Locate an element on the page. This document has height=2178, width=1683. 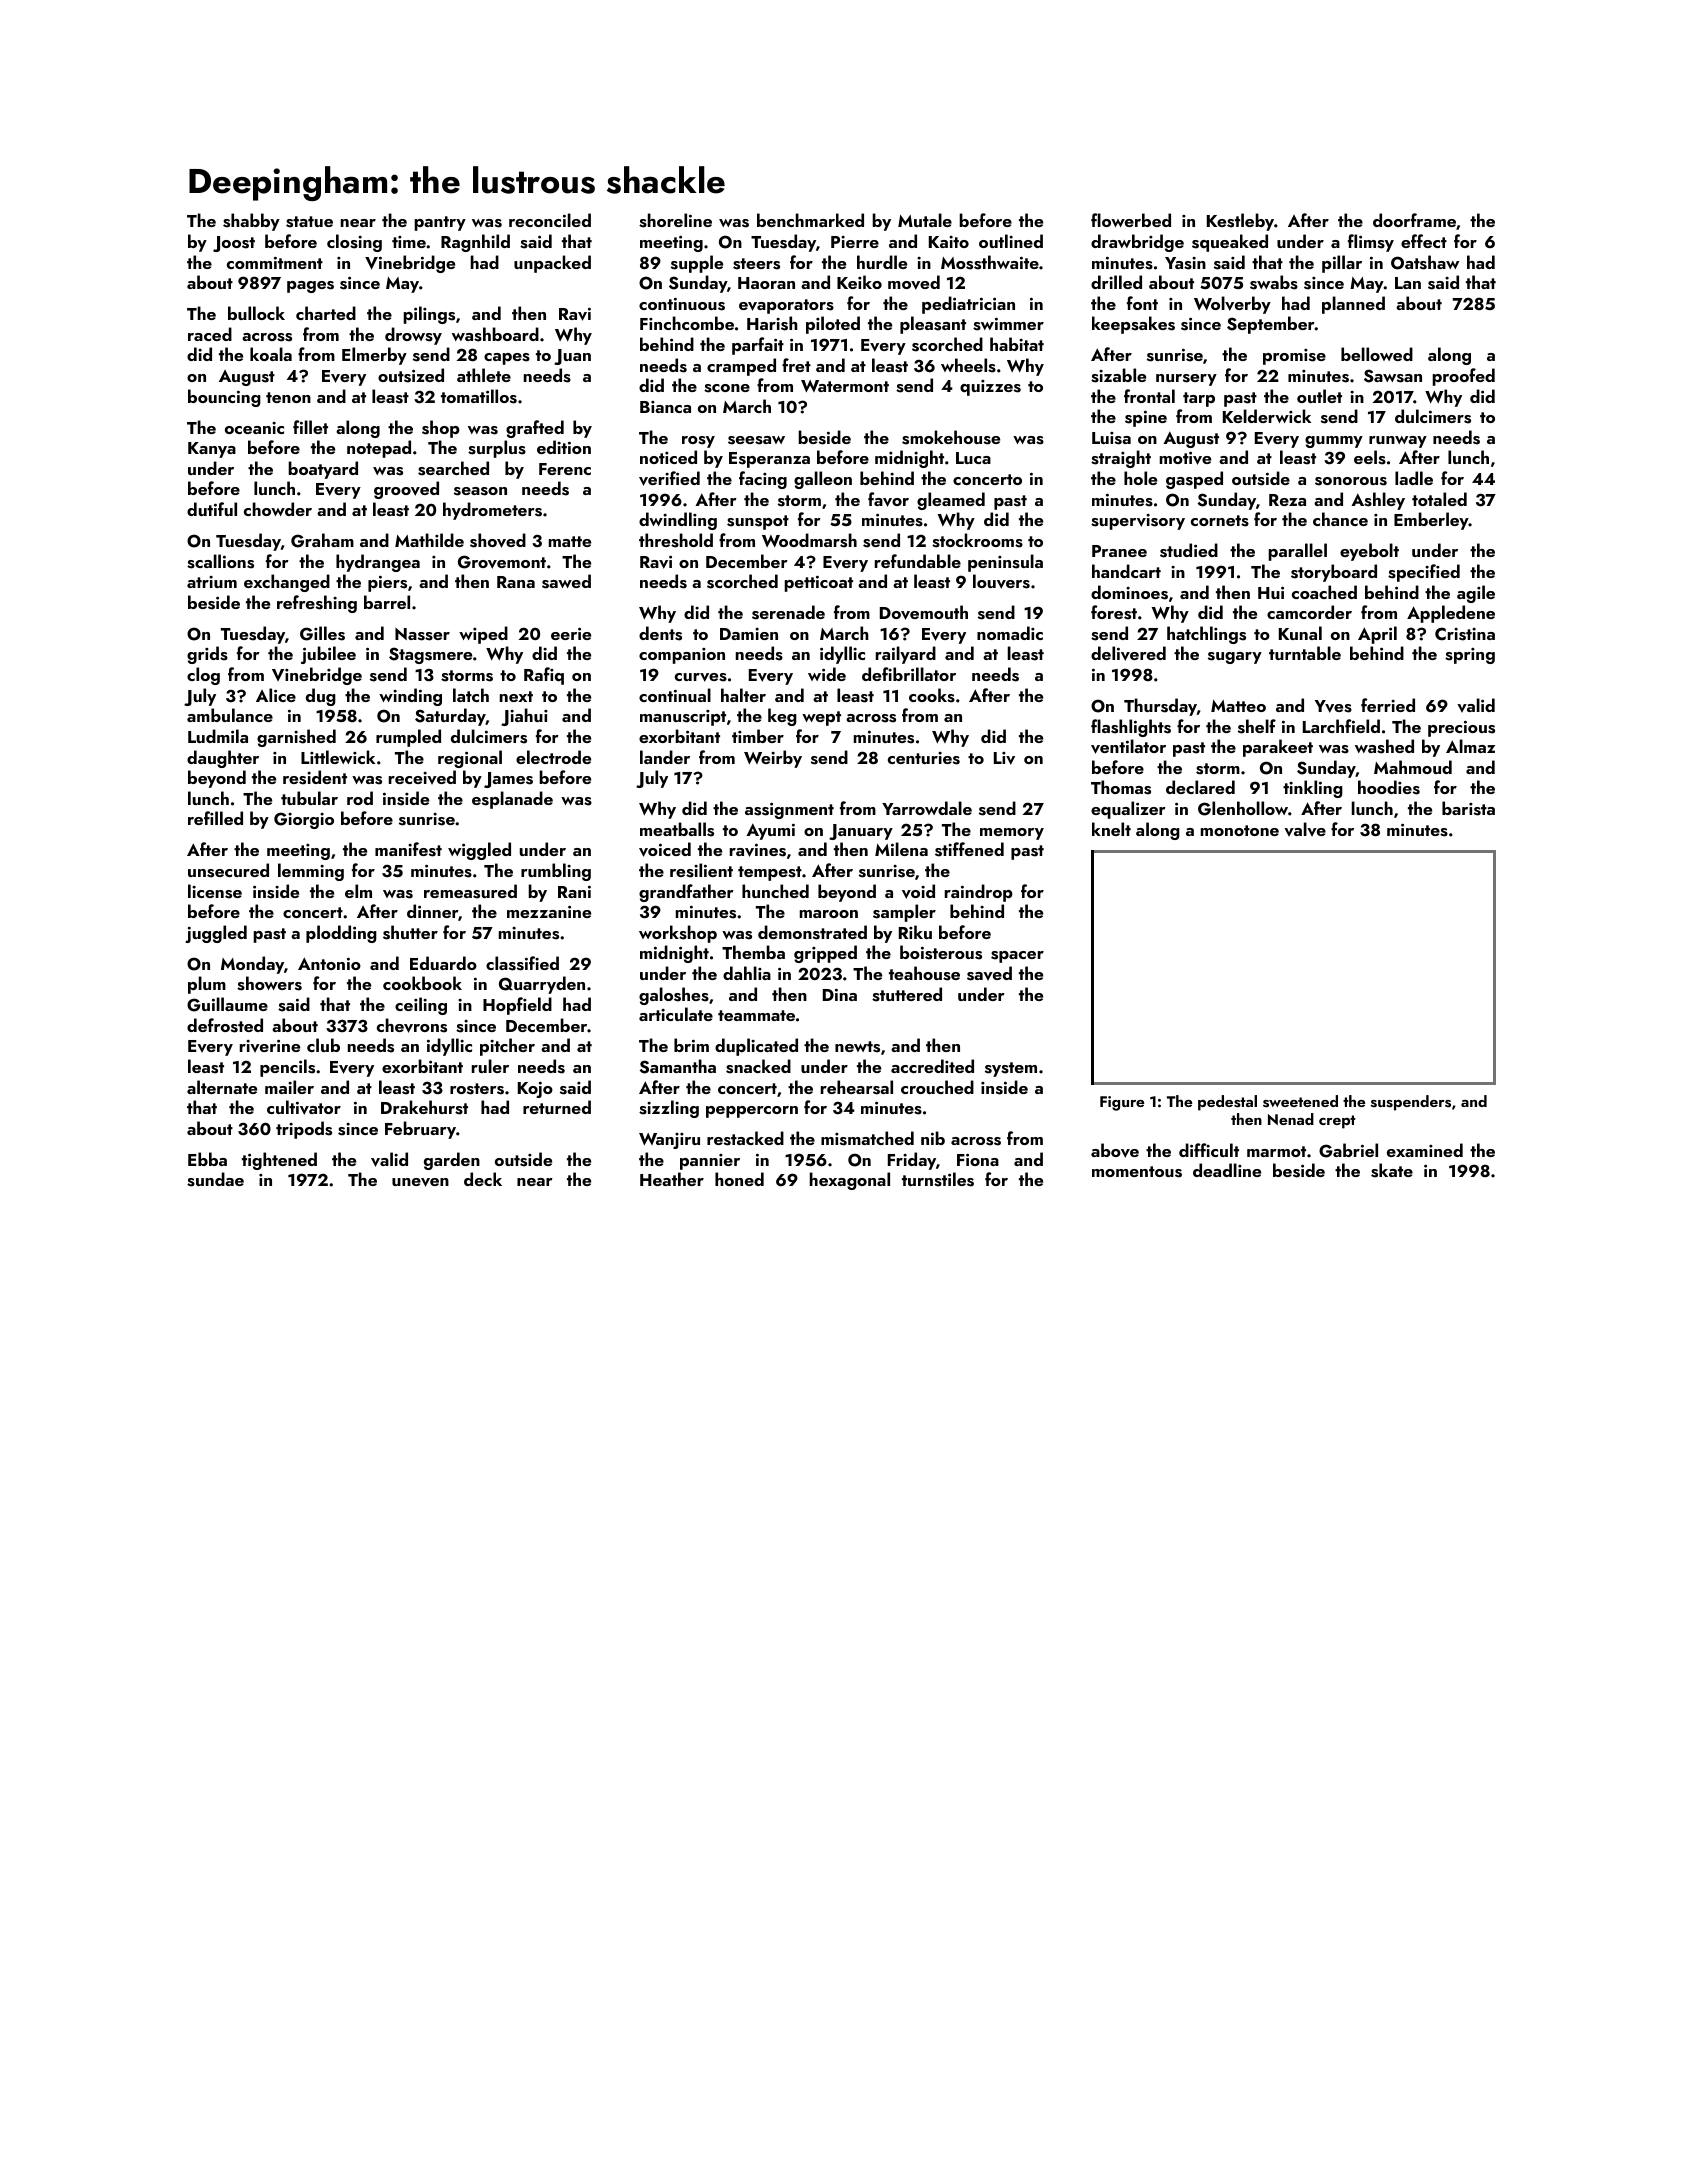
hexagonal is located at coordinates (850, 1181).
